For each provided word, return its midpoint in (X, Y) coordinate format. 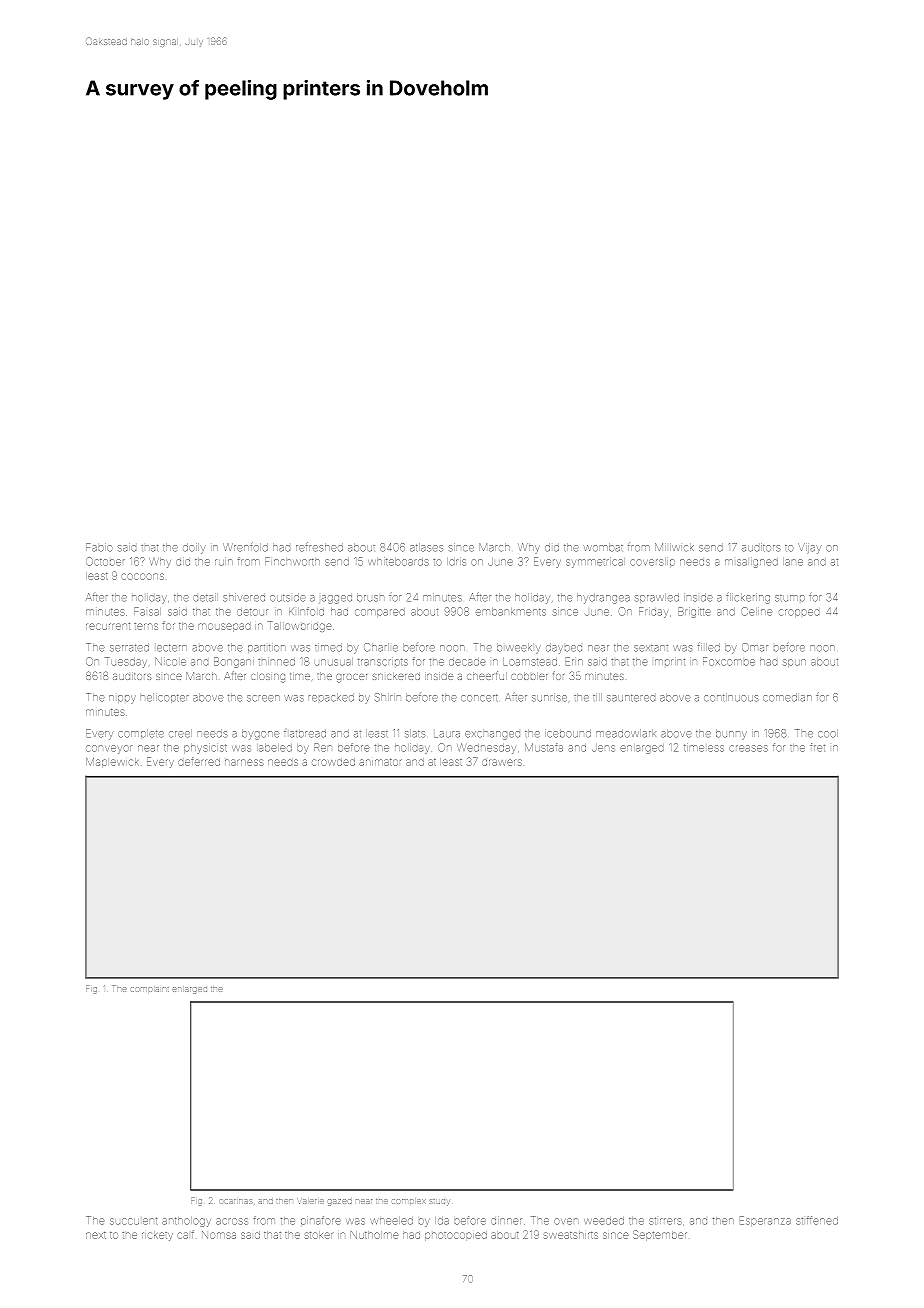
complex (409, 1201)
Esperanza (765, 1221)
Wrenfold (245, 547)
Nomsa (219, 1235)
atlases (426, 547)
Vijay (809, 548)
